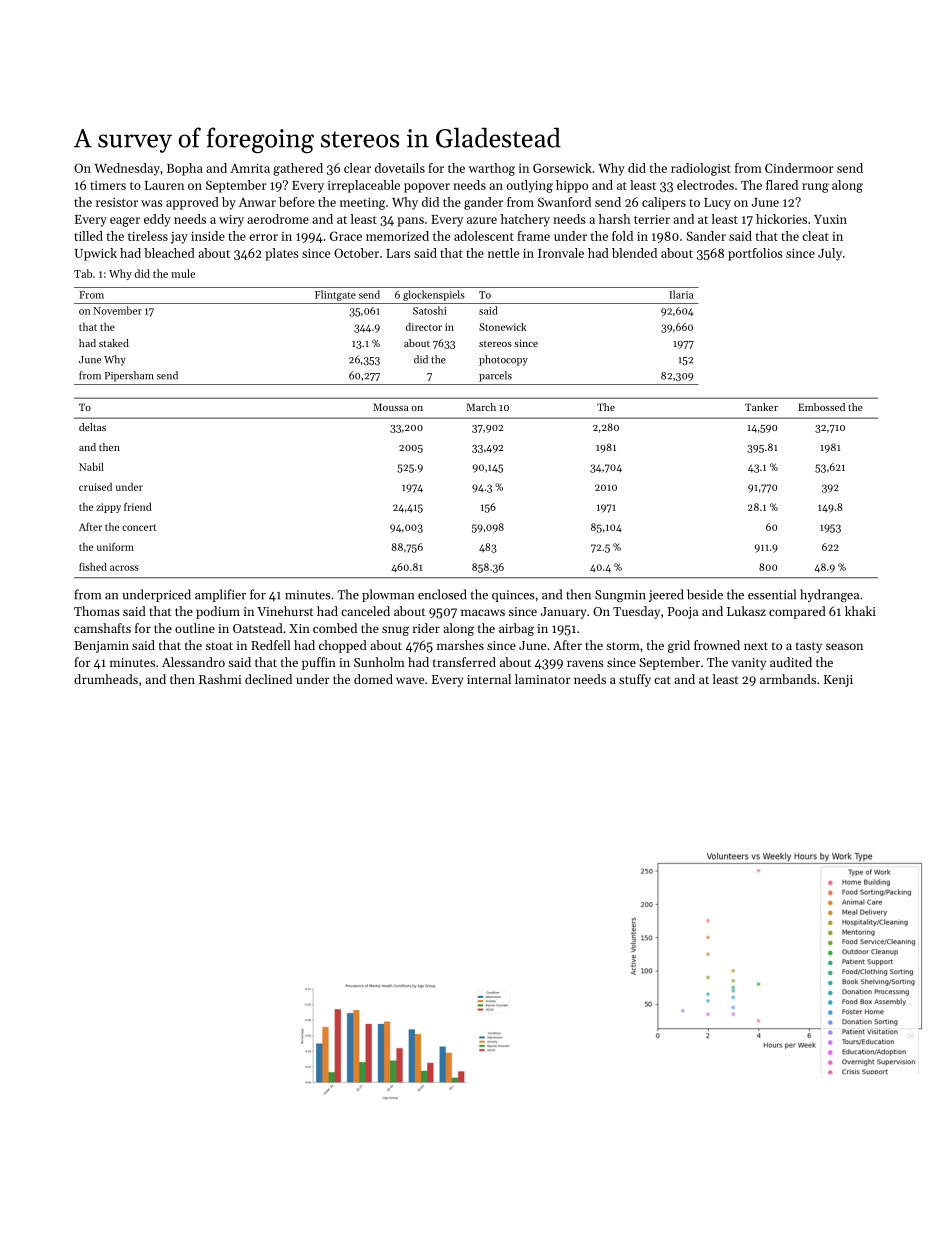 The width and height of the screenshot is (952, 1233). I want to click on deltas, so click(92, 427).
